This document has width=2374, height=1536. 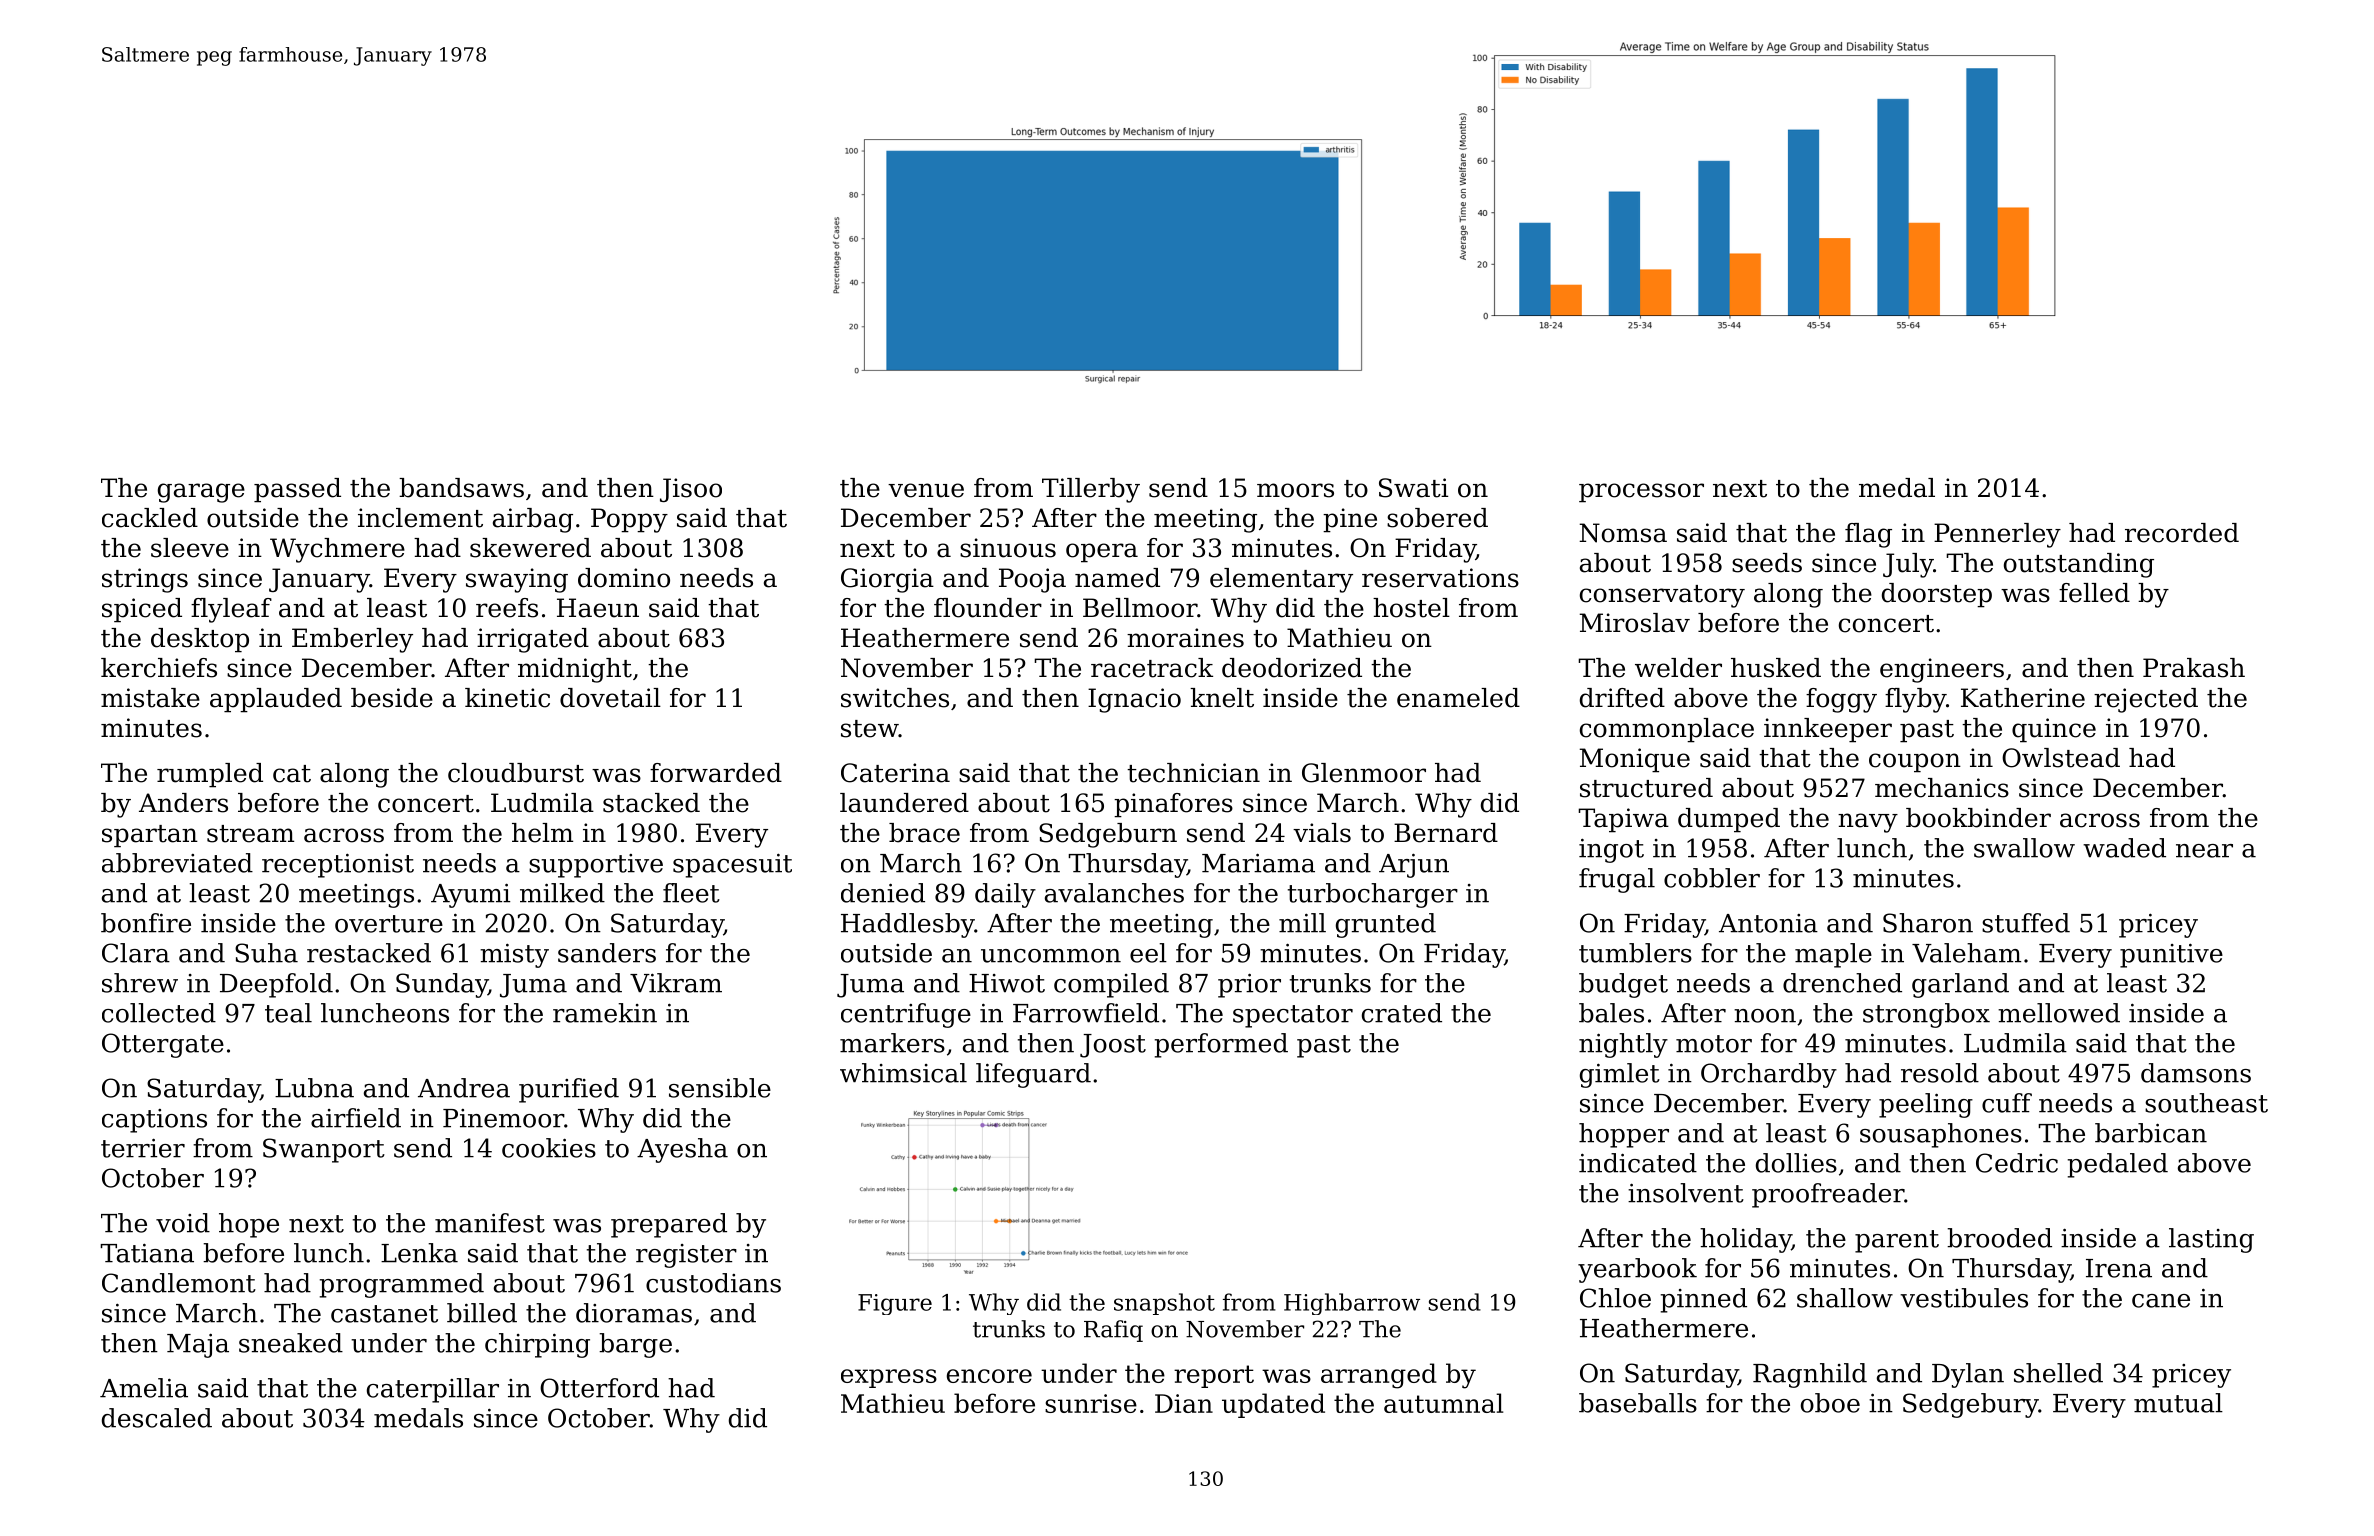 What do you see at coordinates (1164, 1304) in the document?
I see `snapshot` at bounding box center [1164, 1304].
